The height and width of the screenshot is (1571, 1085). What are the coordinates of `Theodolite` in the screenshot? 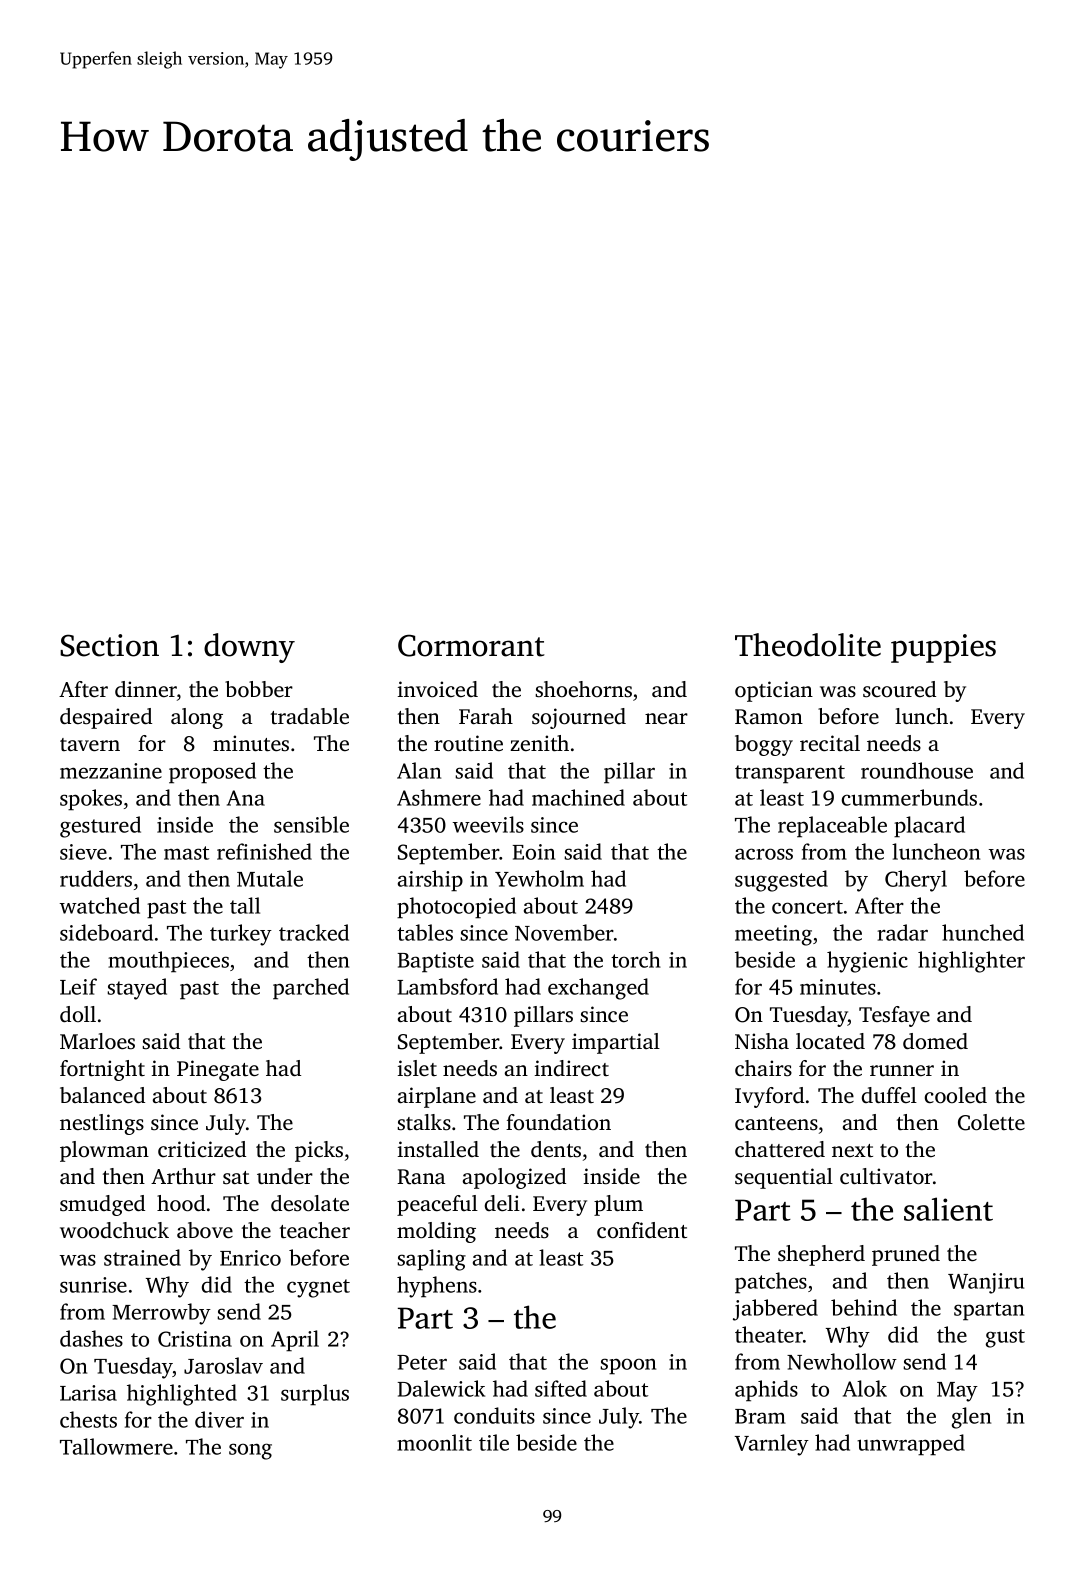 It's located at (808, 645).
